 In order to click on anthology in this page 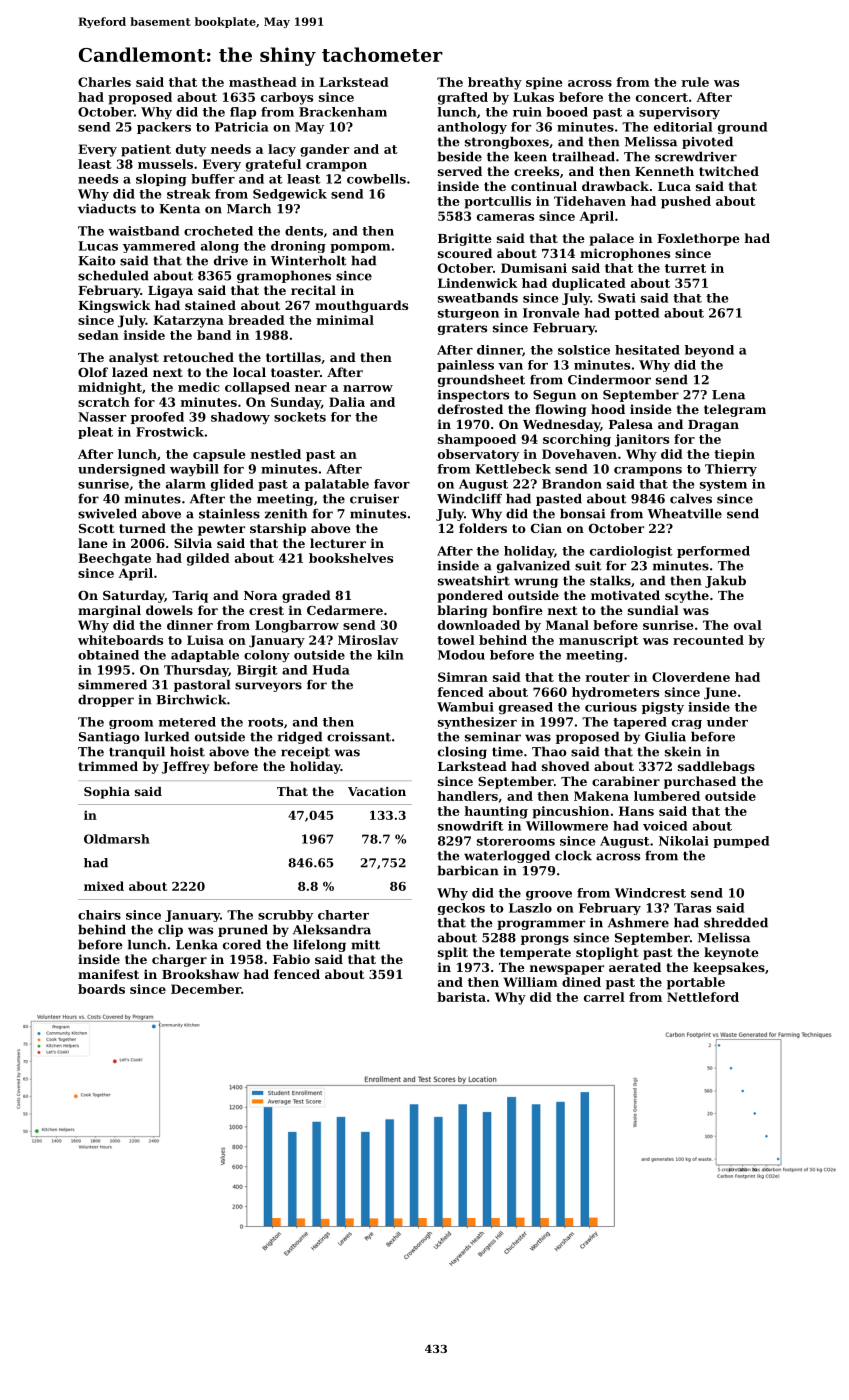, I will do `click(472, 128)`.
